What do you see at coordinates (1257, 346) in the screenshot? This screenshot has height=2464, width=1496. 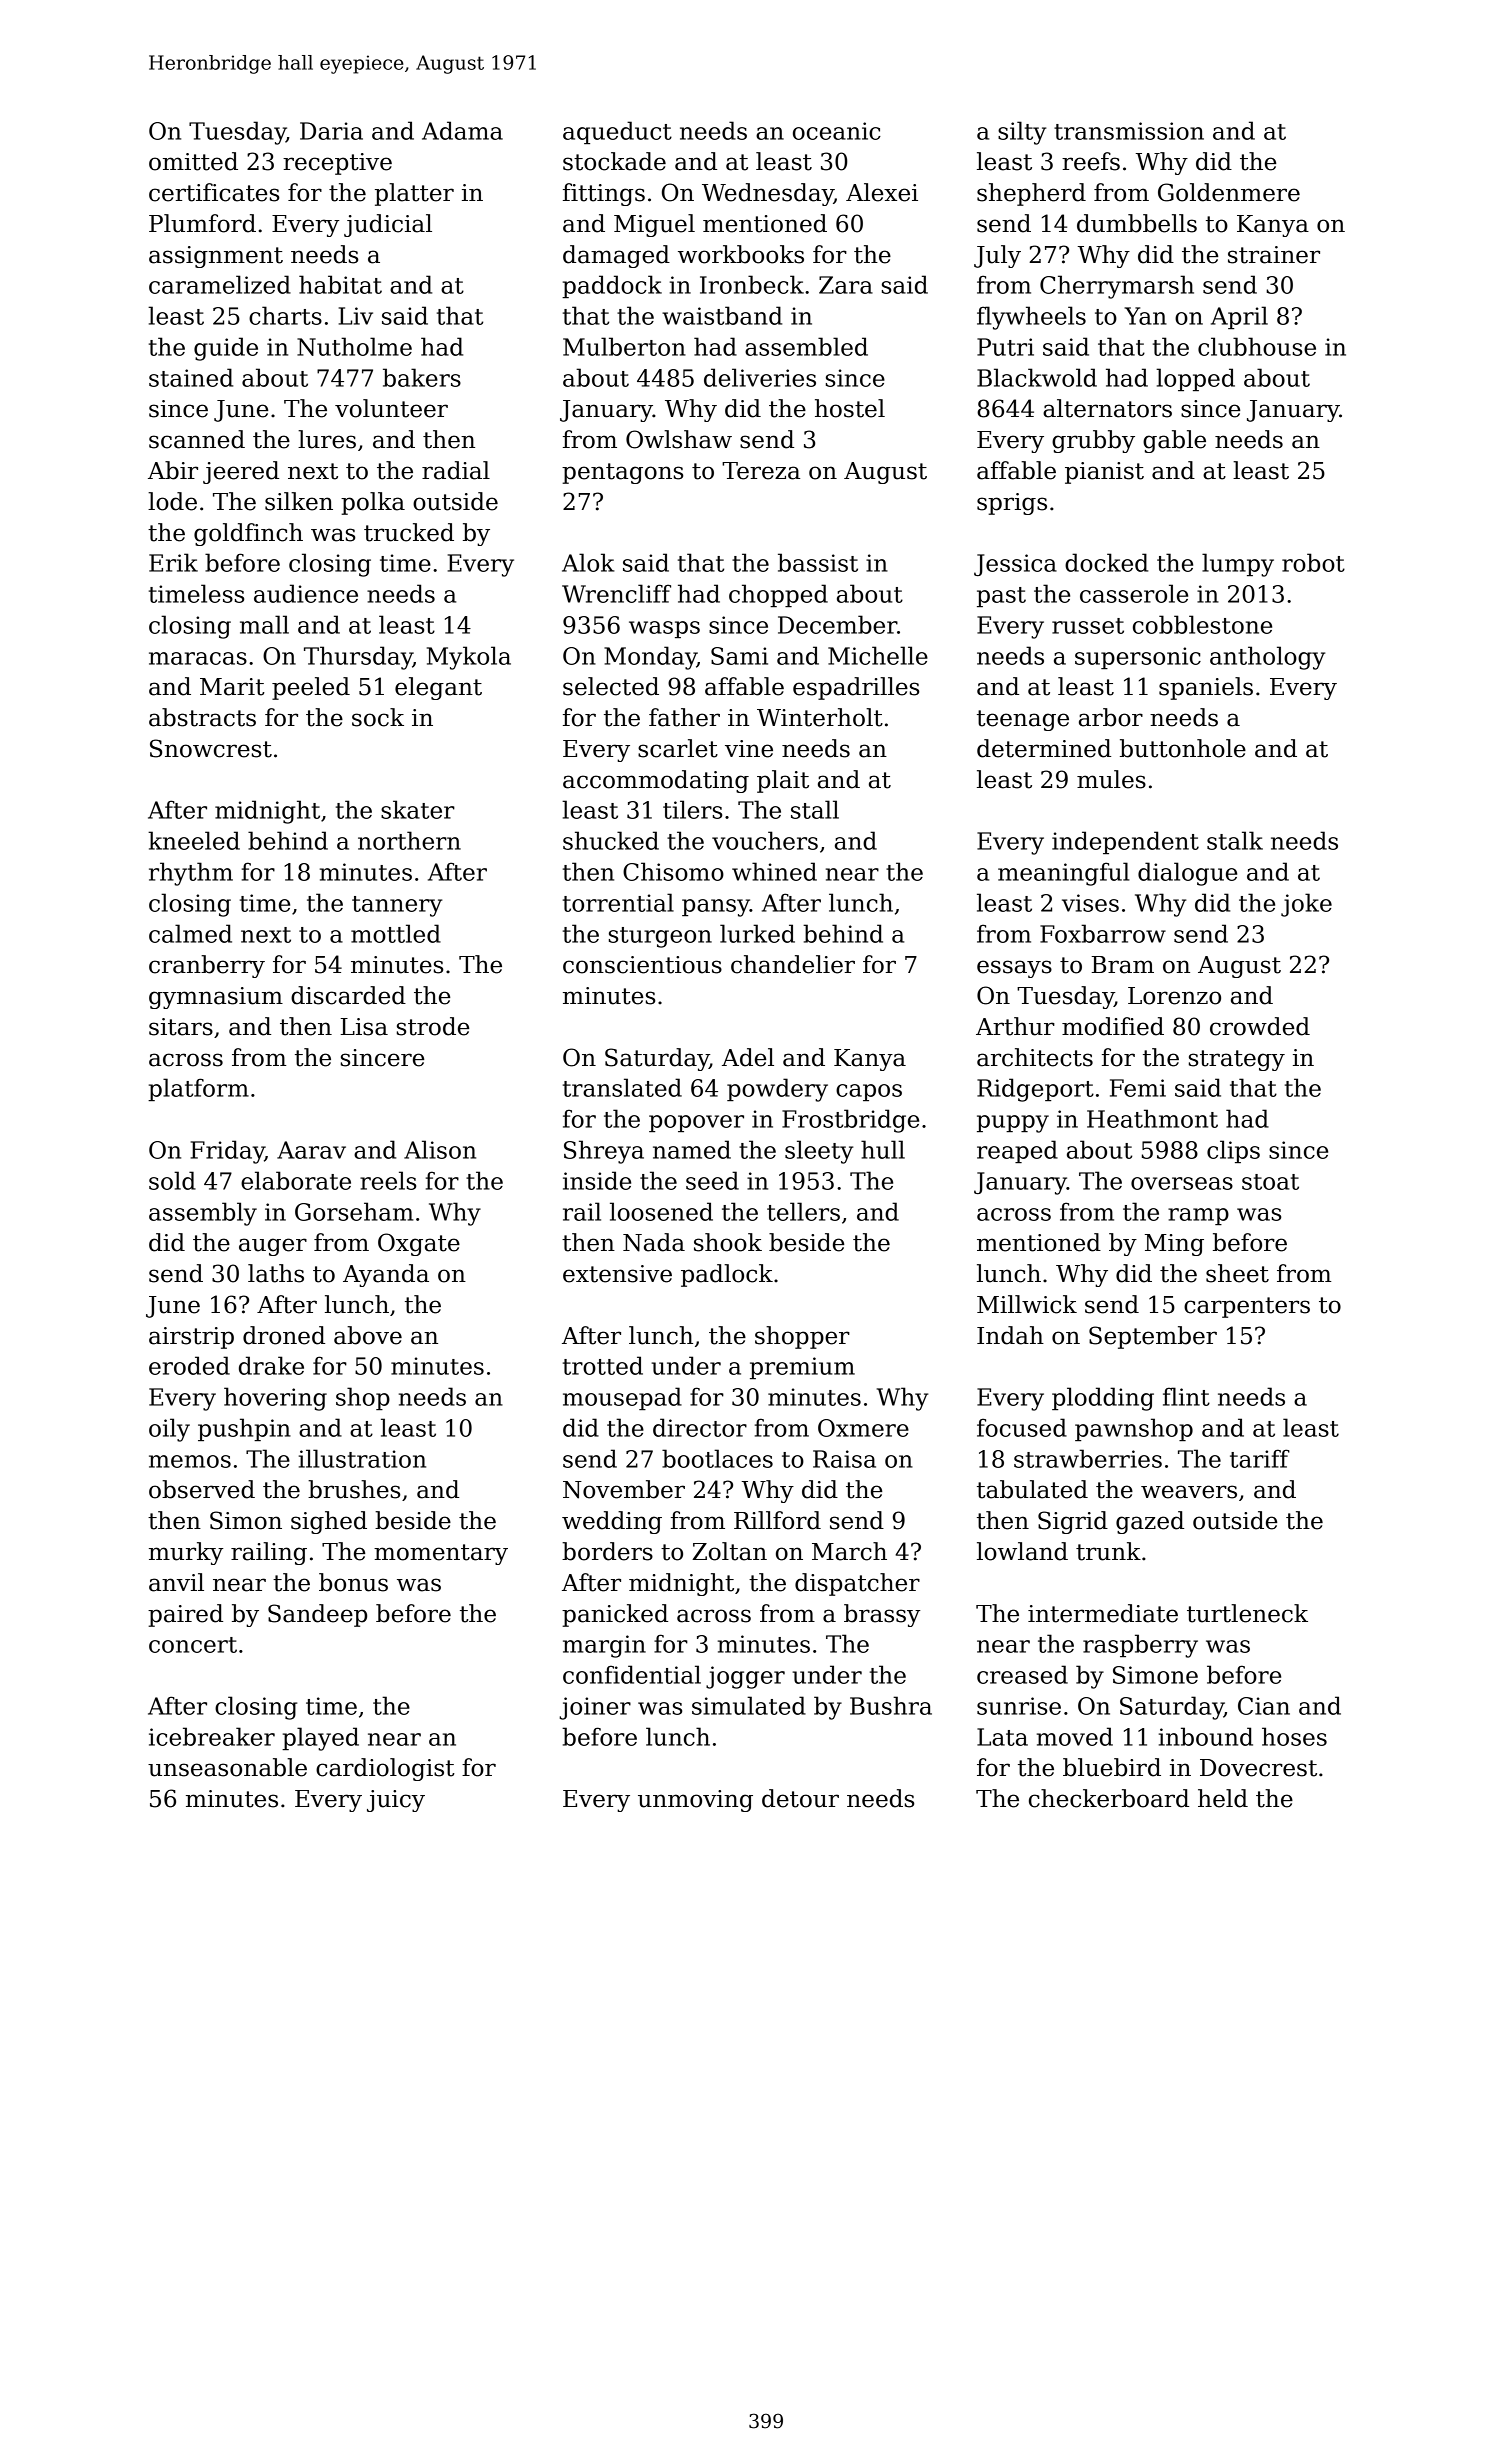 I see `clubhouse` at bounding box center [1257, 346].
